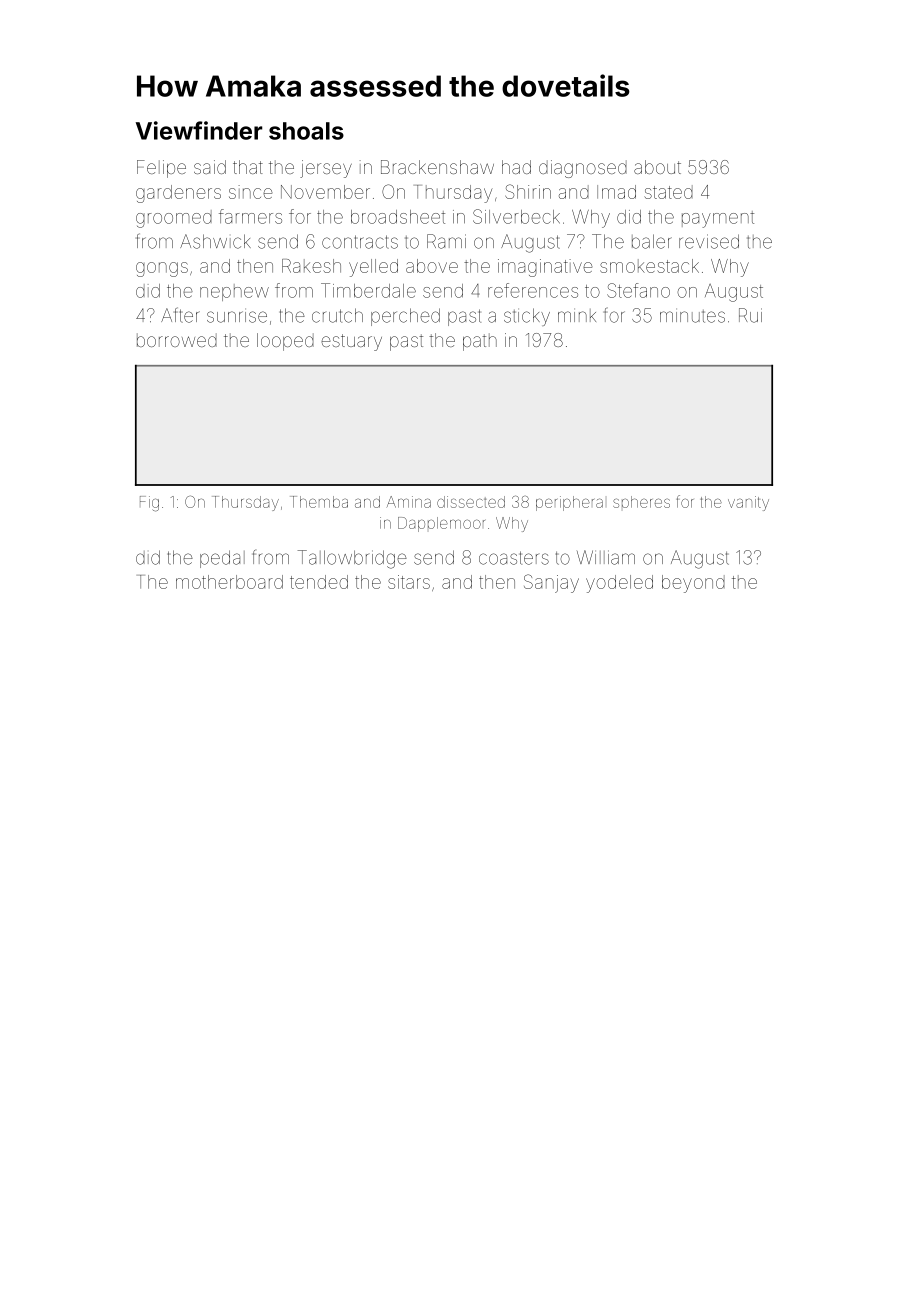  What do you see at coordinates (514, 558) in the screenshot?
I see `coasters` at bounding box center [514, 558].
